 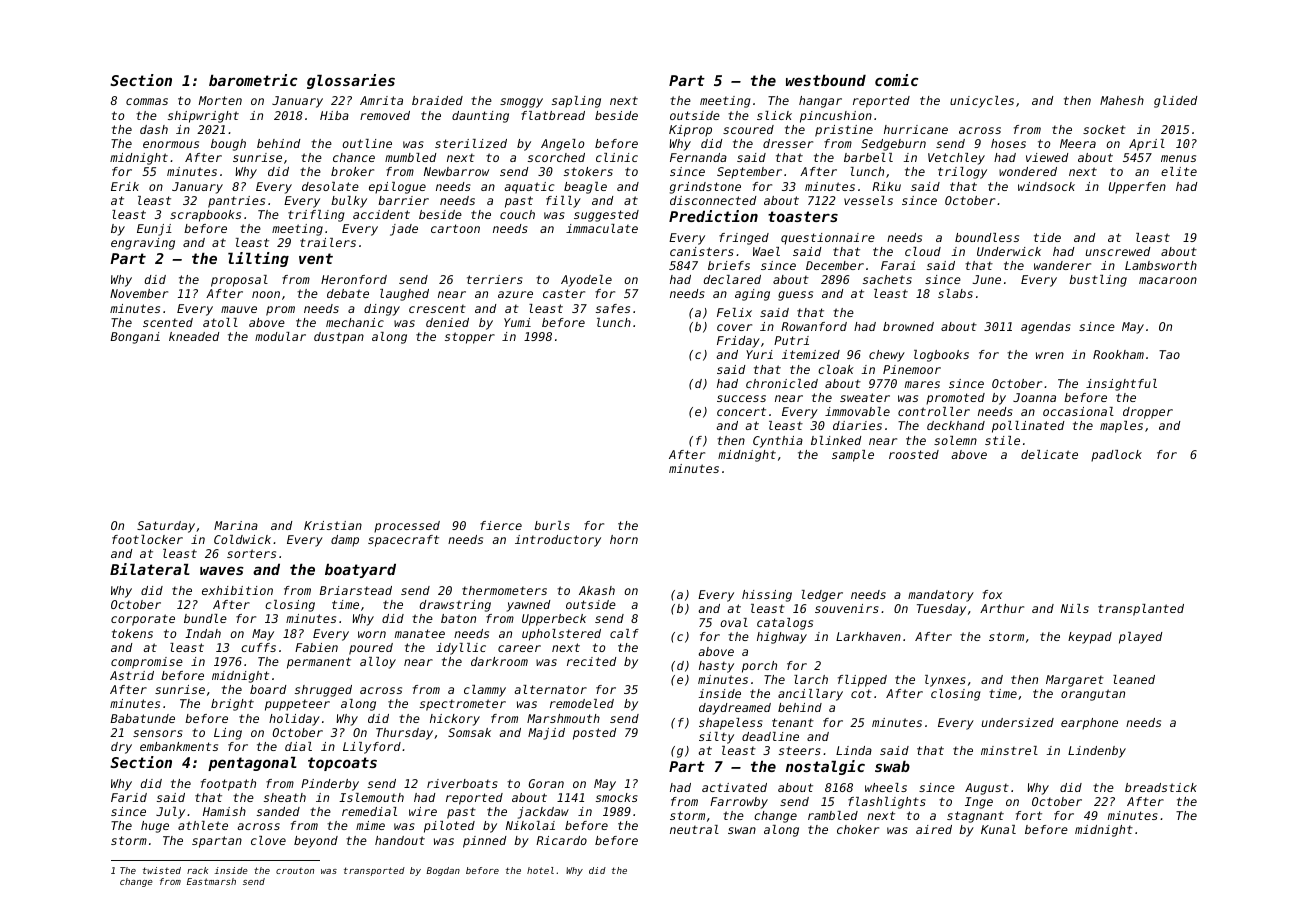 What do you see at coordinates (749, 173) in the document?
I see `September` at bounding box center [749, 173].
